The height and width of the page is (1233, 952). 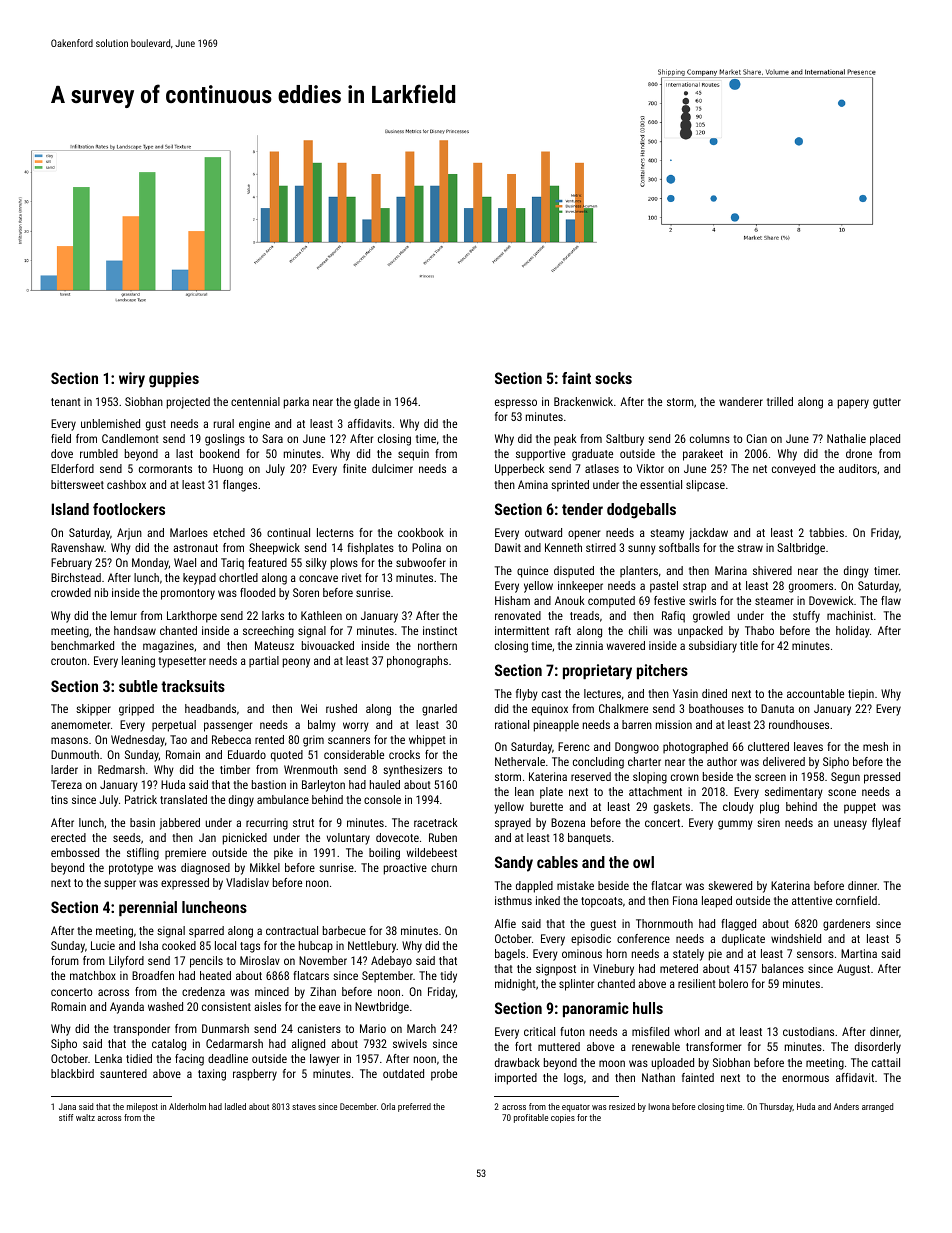 What do you see at coordinates (568, 822) in the page?
I see `Bozena` at bounding box center [568, 822].
